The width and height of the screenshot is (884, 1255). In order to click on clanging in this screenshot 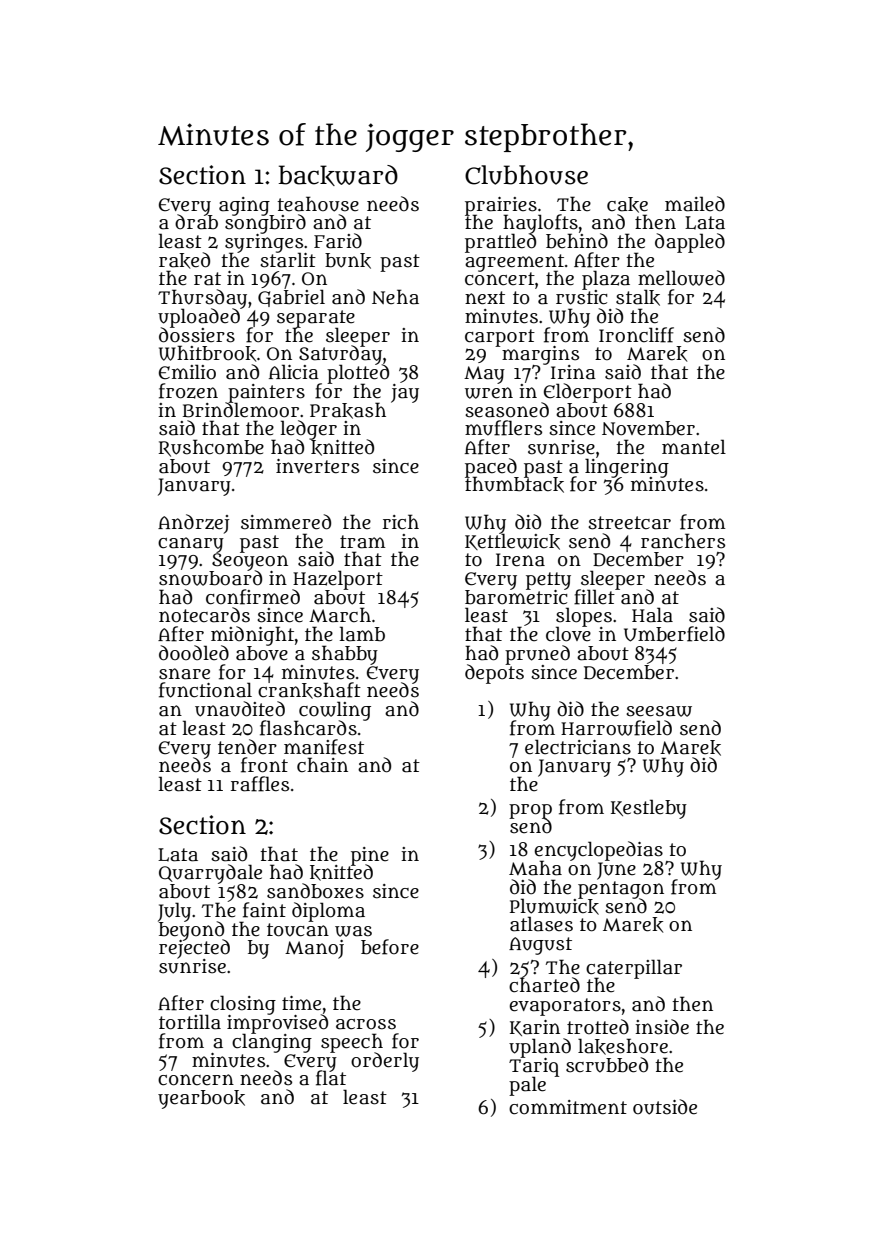, I will do `click(272, 1043)`.
